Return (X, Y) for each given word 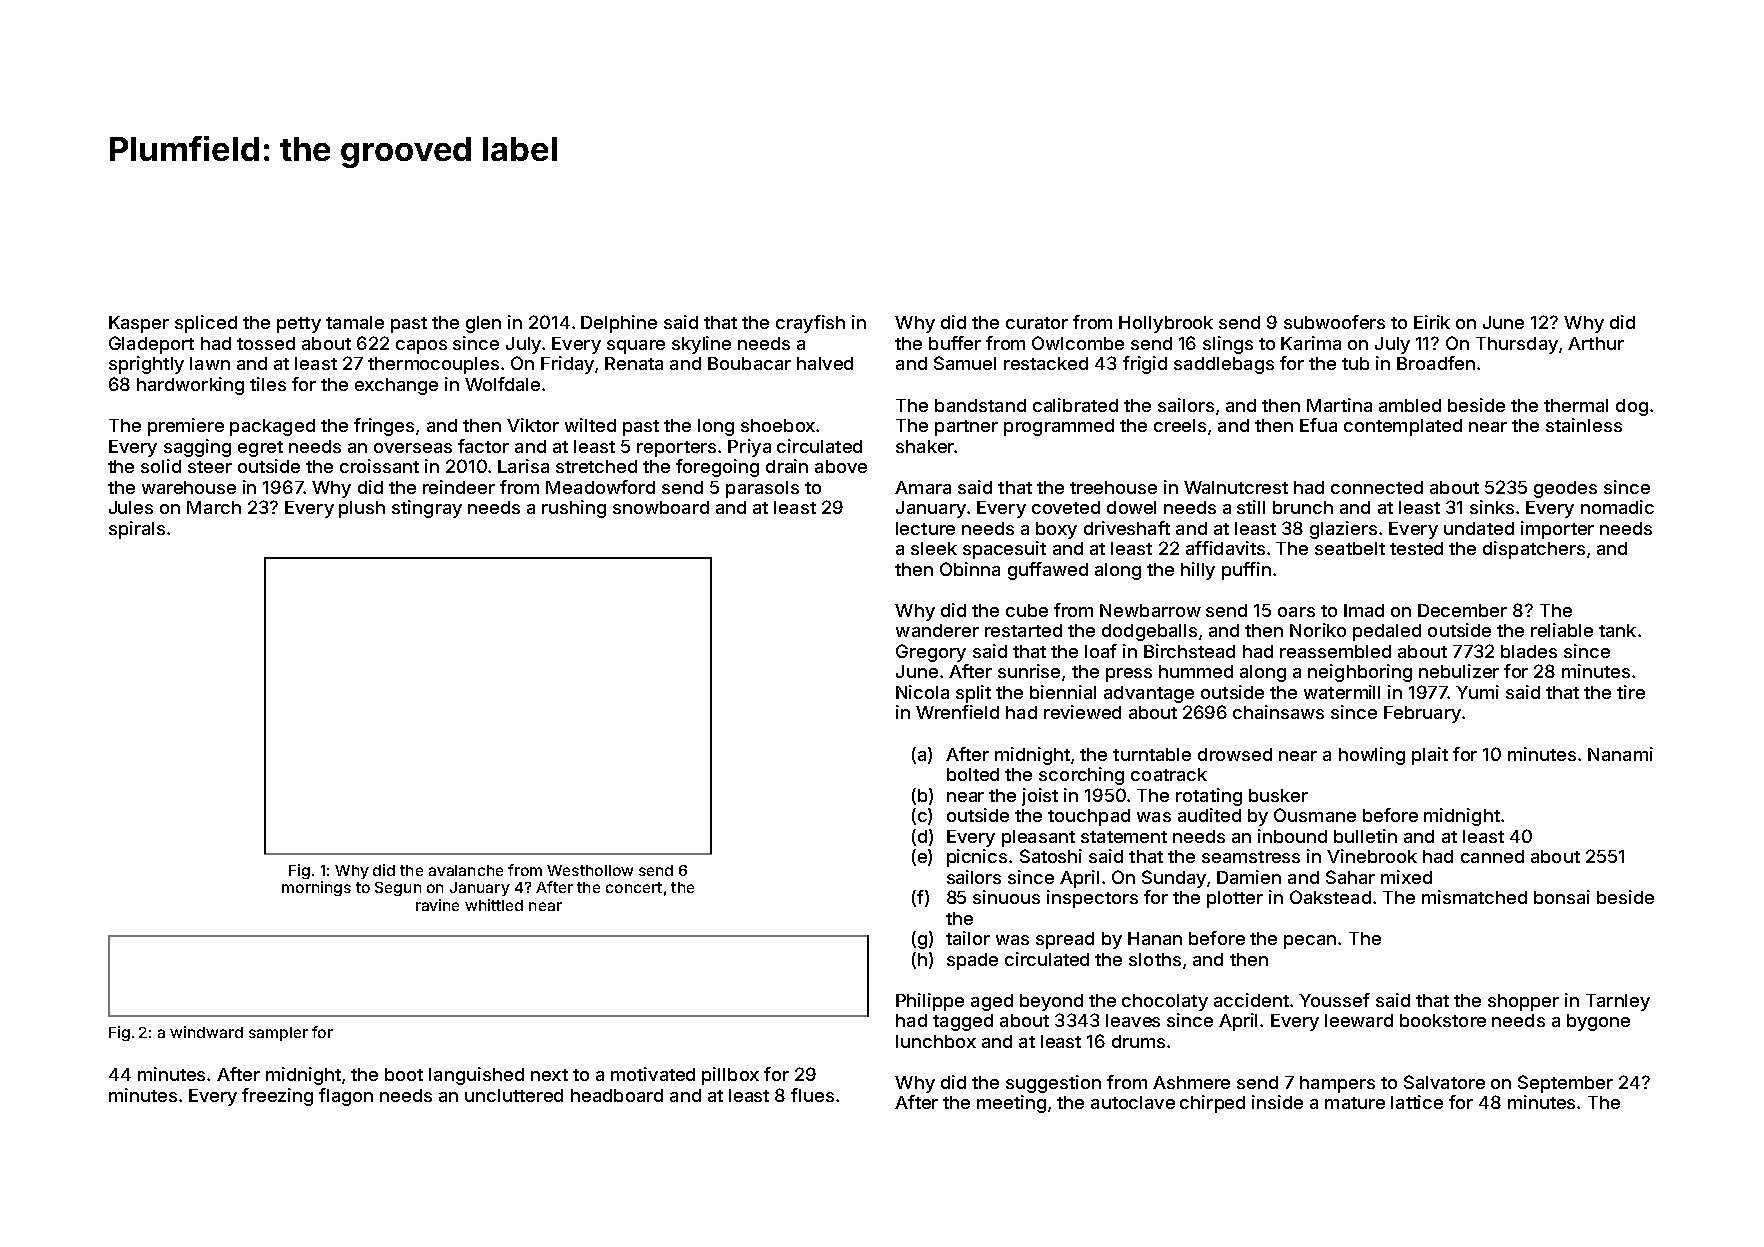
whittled (494, 905)
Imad (1364, 610)
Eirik (1432, 322)
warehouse (189, 487)
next (549, 1075)
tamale (355, 322)
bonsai (1562, 897)
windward (206, 1032)
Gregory (931, 653)
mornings (316, 888)
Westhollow (590, 870)
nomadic (1617, 507)
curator (1037, 323)
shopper (1523, 1002)
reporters (676, 449)
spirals (137, 530)
